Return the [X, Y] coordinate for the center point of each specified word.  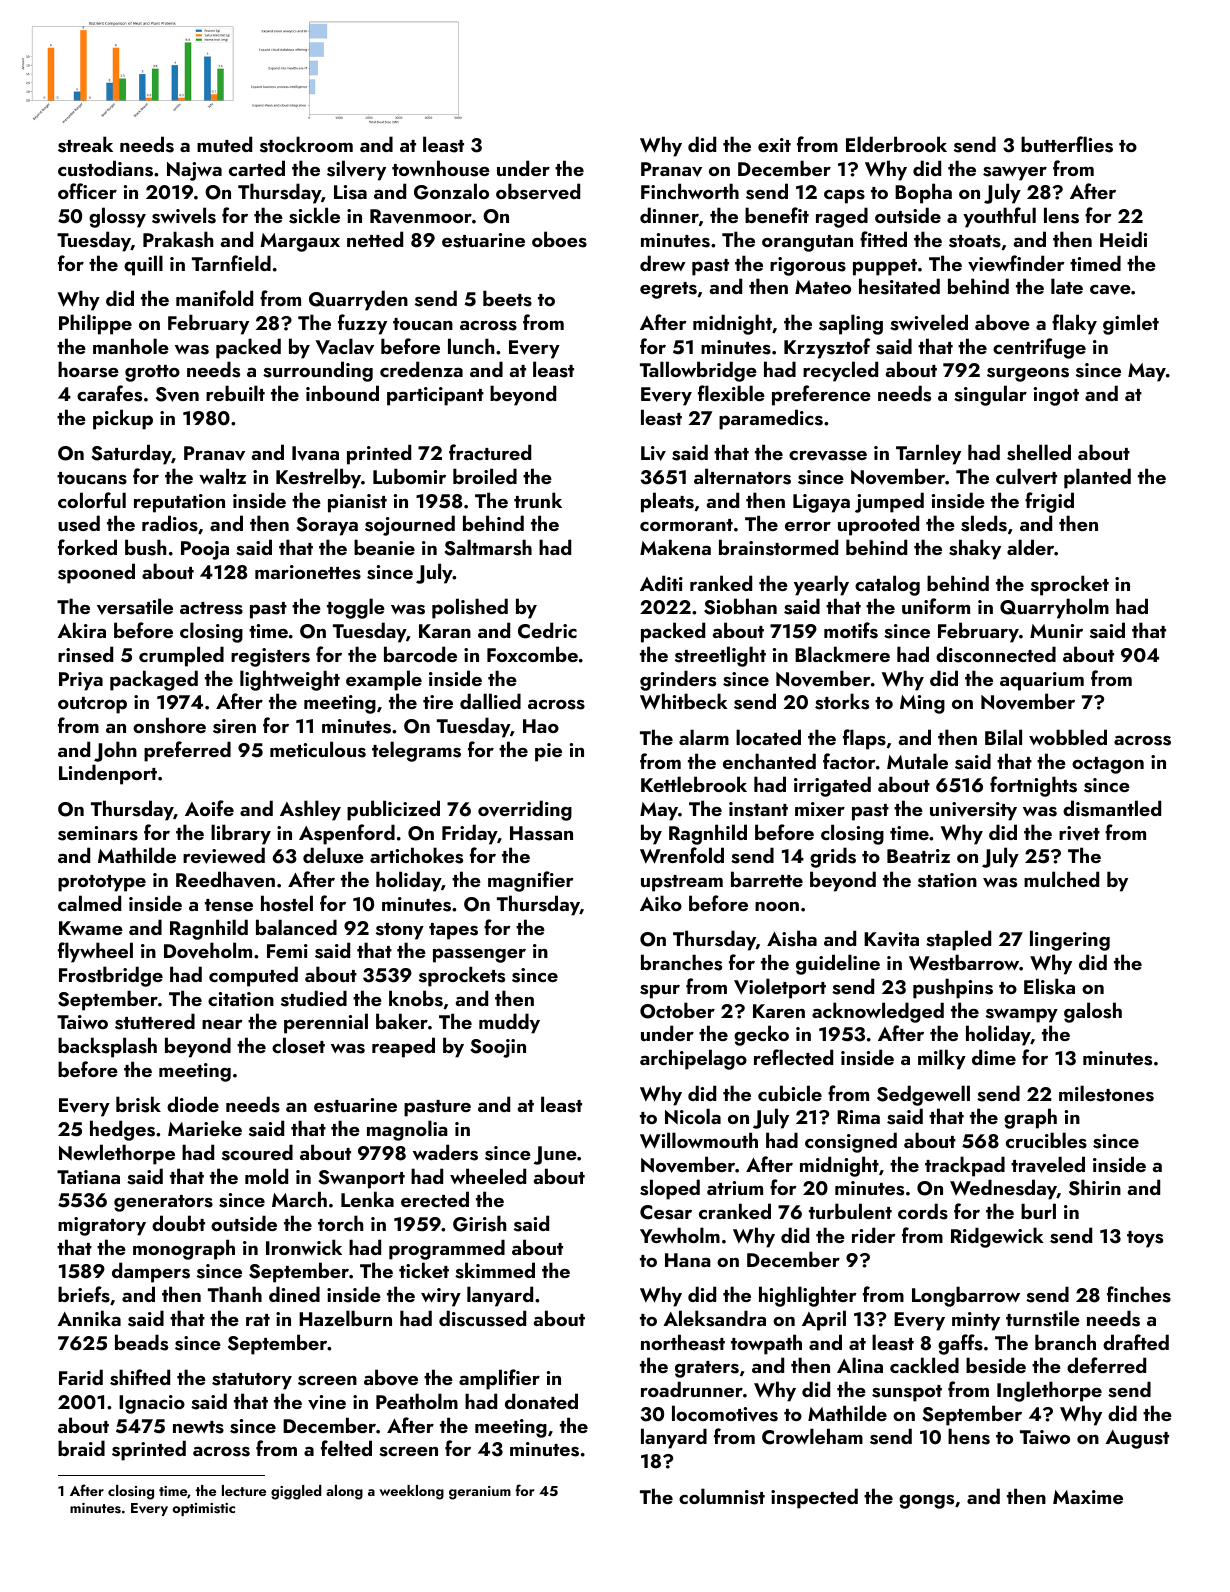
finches [1139, 1294]
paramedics [771, 419]
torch [340, 1223]
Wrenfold [682, 855]
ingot [1056, 396]
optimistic [203, 1509]
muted [224, 144]
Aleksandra [714, 1318]
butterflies [1067, 144]
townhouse [441, 168]
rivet [1079, 833]
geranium [480, 1493]
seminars [98, 833]
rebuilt [235, 393]
